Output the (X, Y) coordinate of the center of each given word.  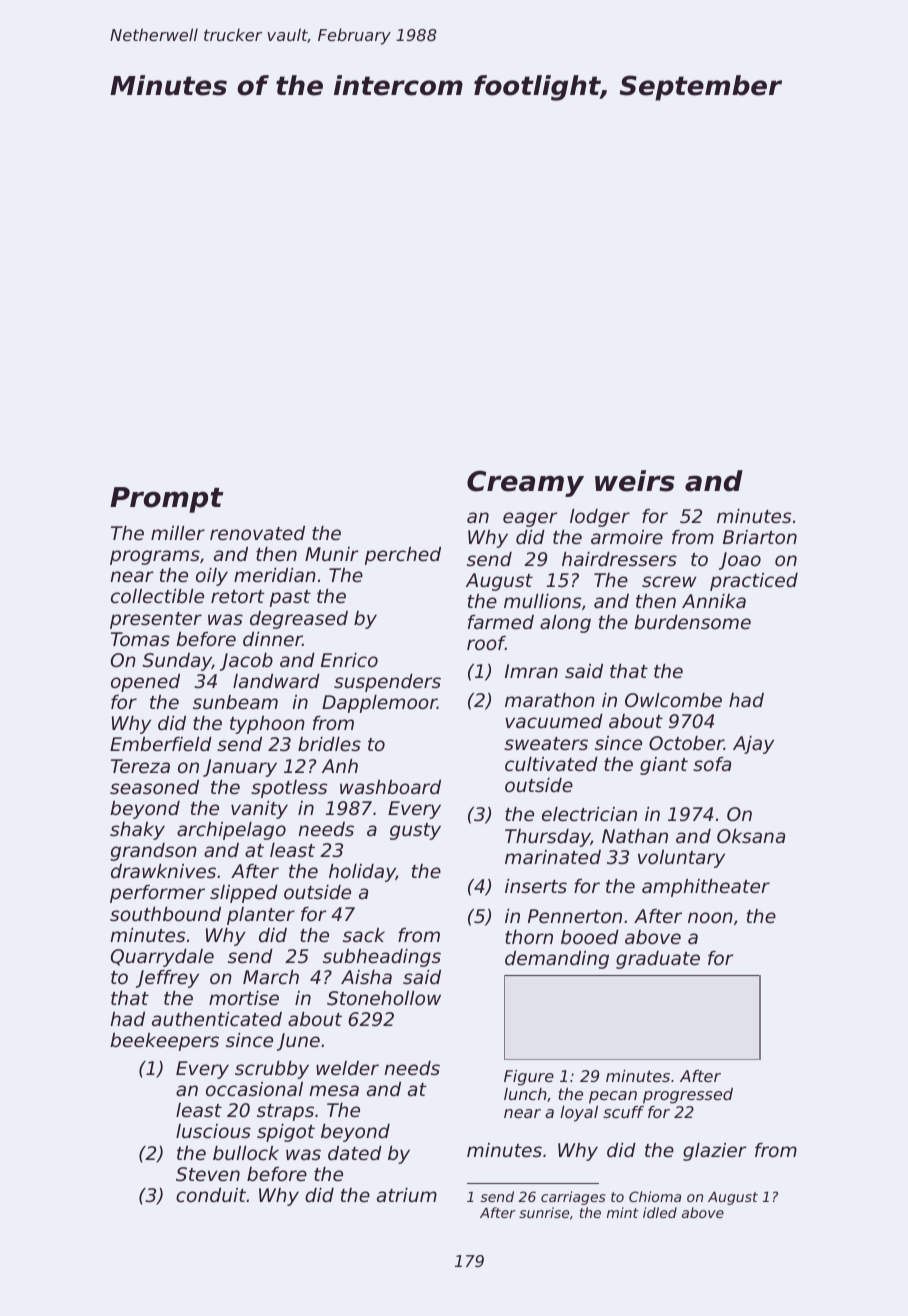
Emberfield (161, 744)
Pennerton (575, 916)
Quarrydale (162, 958)
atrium (407, 1195)
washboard (390, 787)
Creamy (525, 483)
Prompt (167, 500)
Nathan (635, 836)
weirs (635, 481)
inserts (536, 886)
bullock (246, 1153)
